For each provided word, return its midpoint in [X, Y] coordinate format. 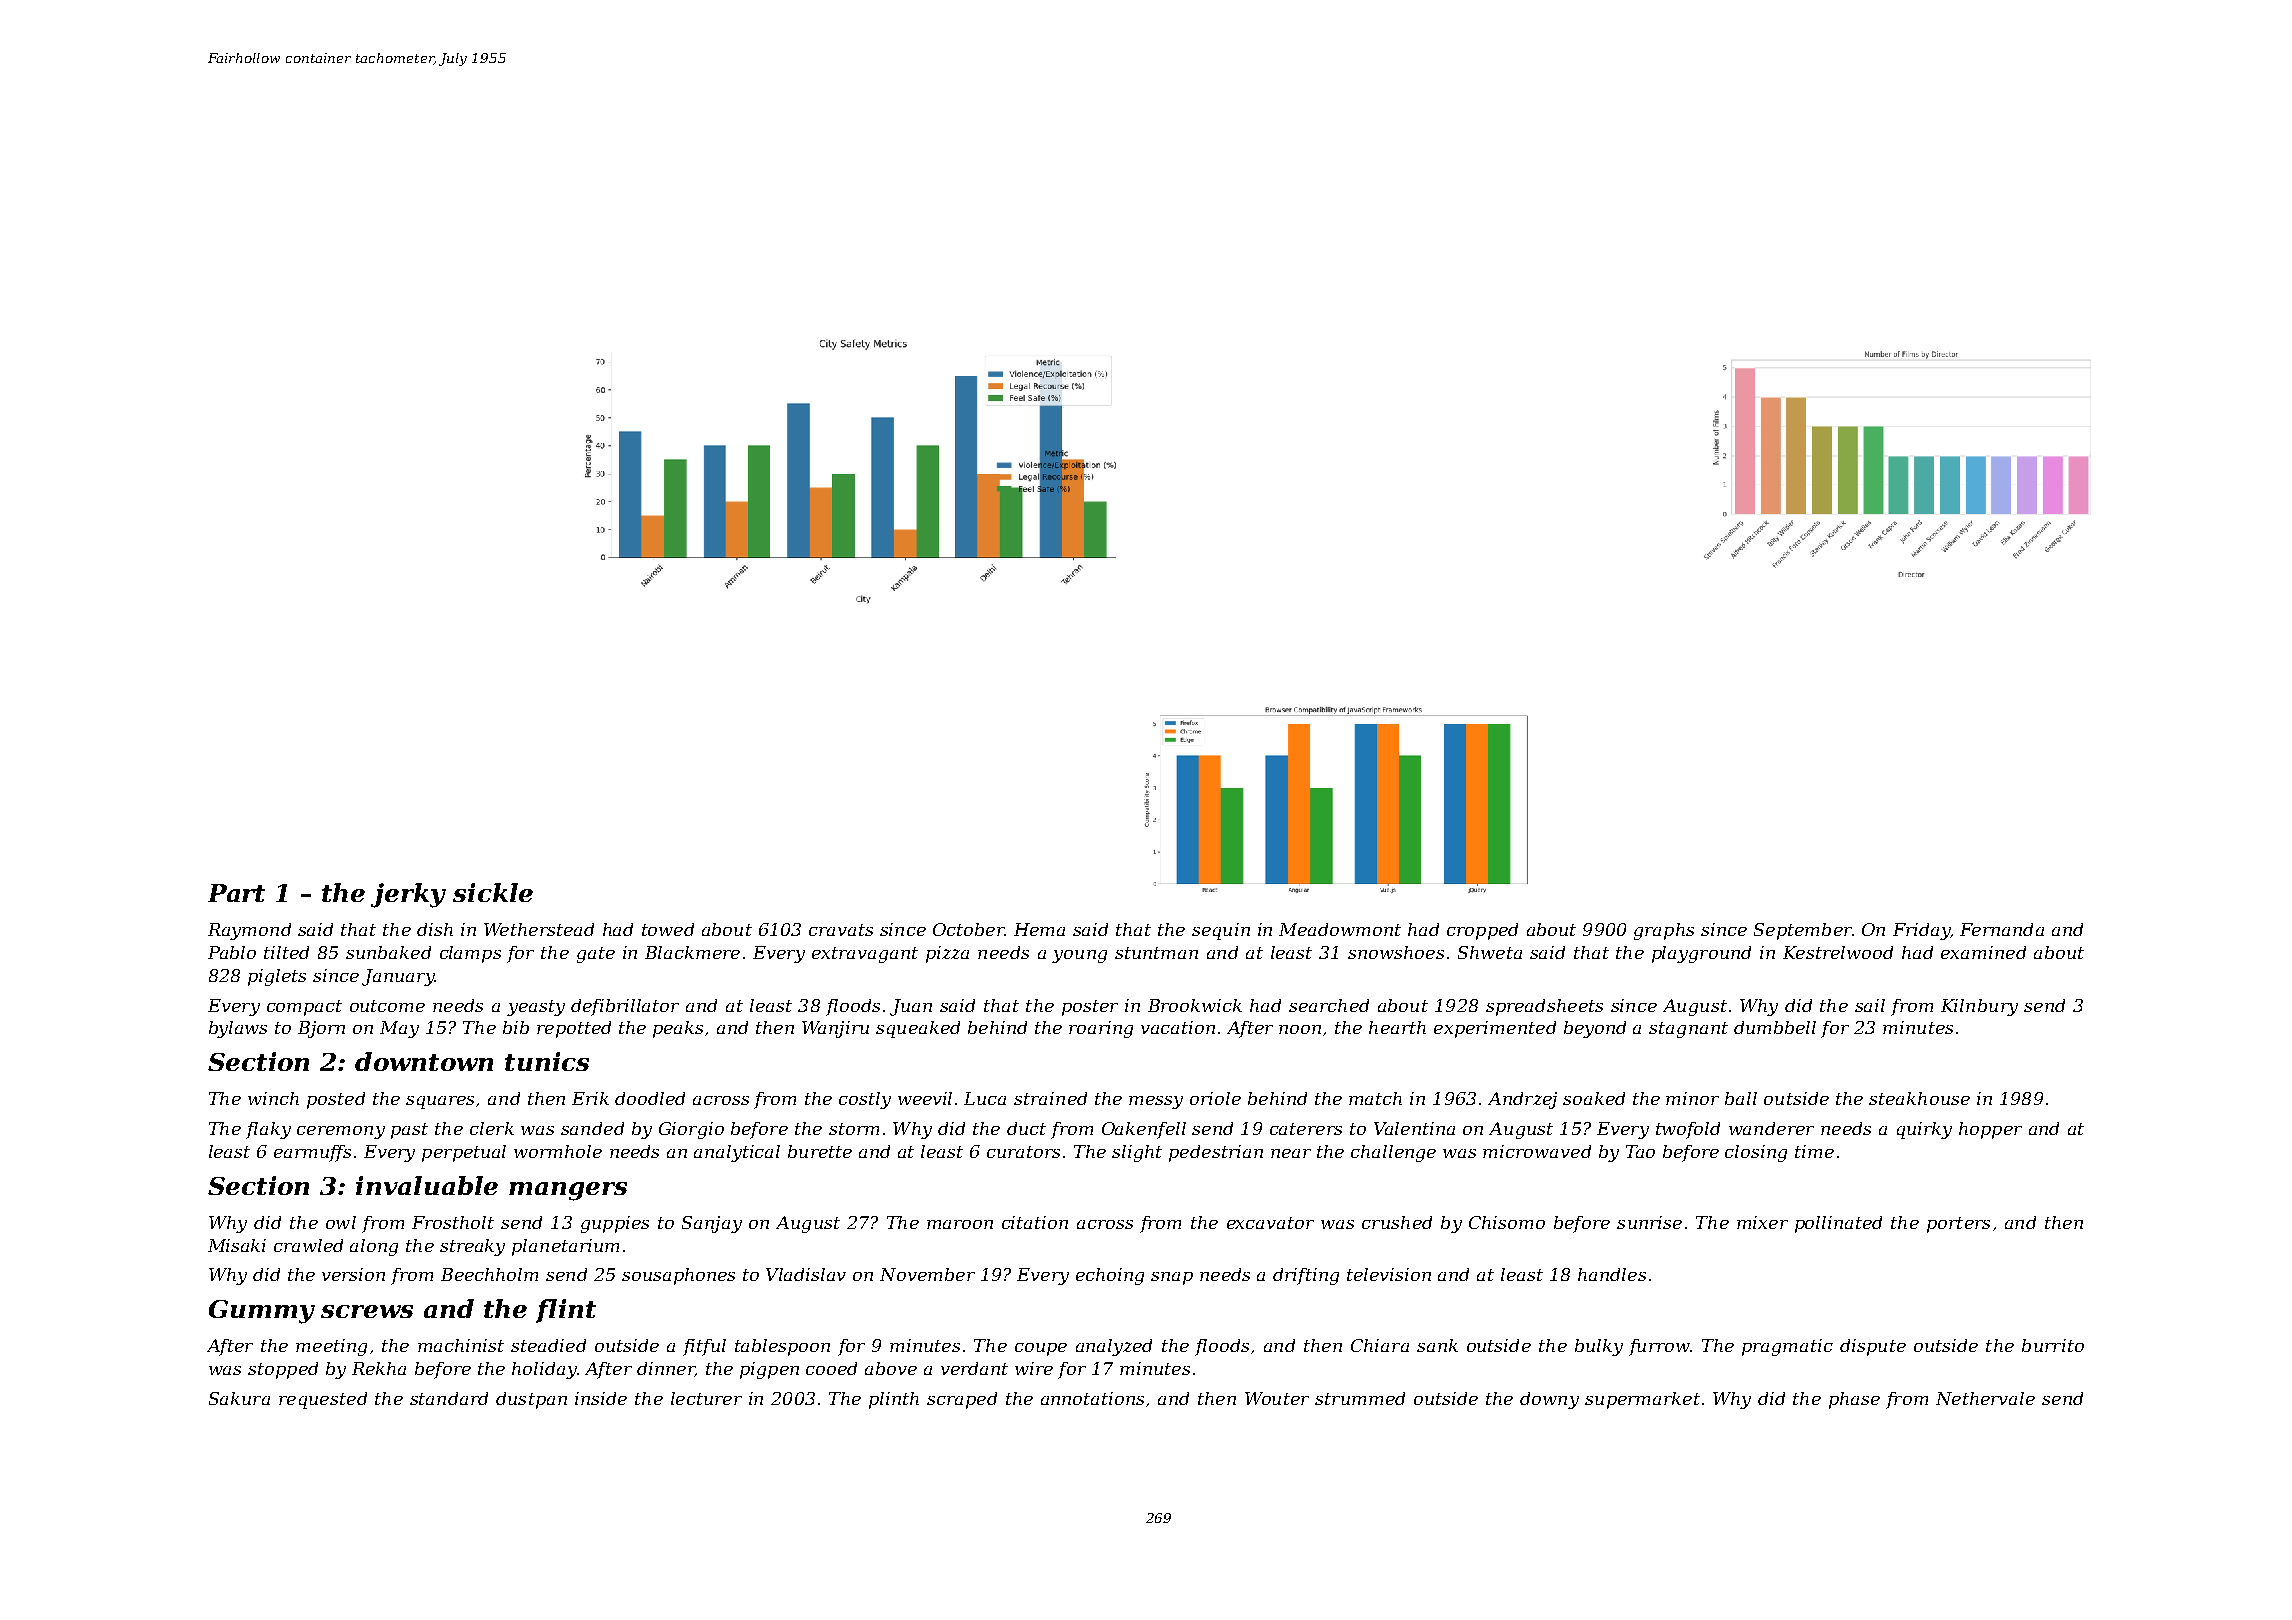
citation [1035, 1222]
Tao [1640, 1151]
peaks [678, 1029]
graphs [1664, 931]
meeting [331, 1347]
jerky [408, 895]
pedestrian [1216, 1153]
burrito [2053, 1345]
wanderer [1771, 1128]
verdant [974, 1368]
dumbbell [1775, 1027]
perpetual [464, 1153]
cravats [841, 930]
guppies [615, 1224]
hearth [1397, 1027]
